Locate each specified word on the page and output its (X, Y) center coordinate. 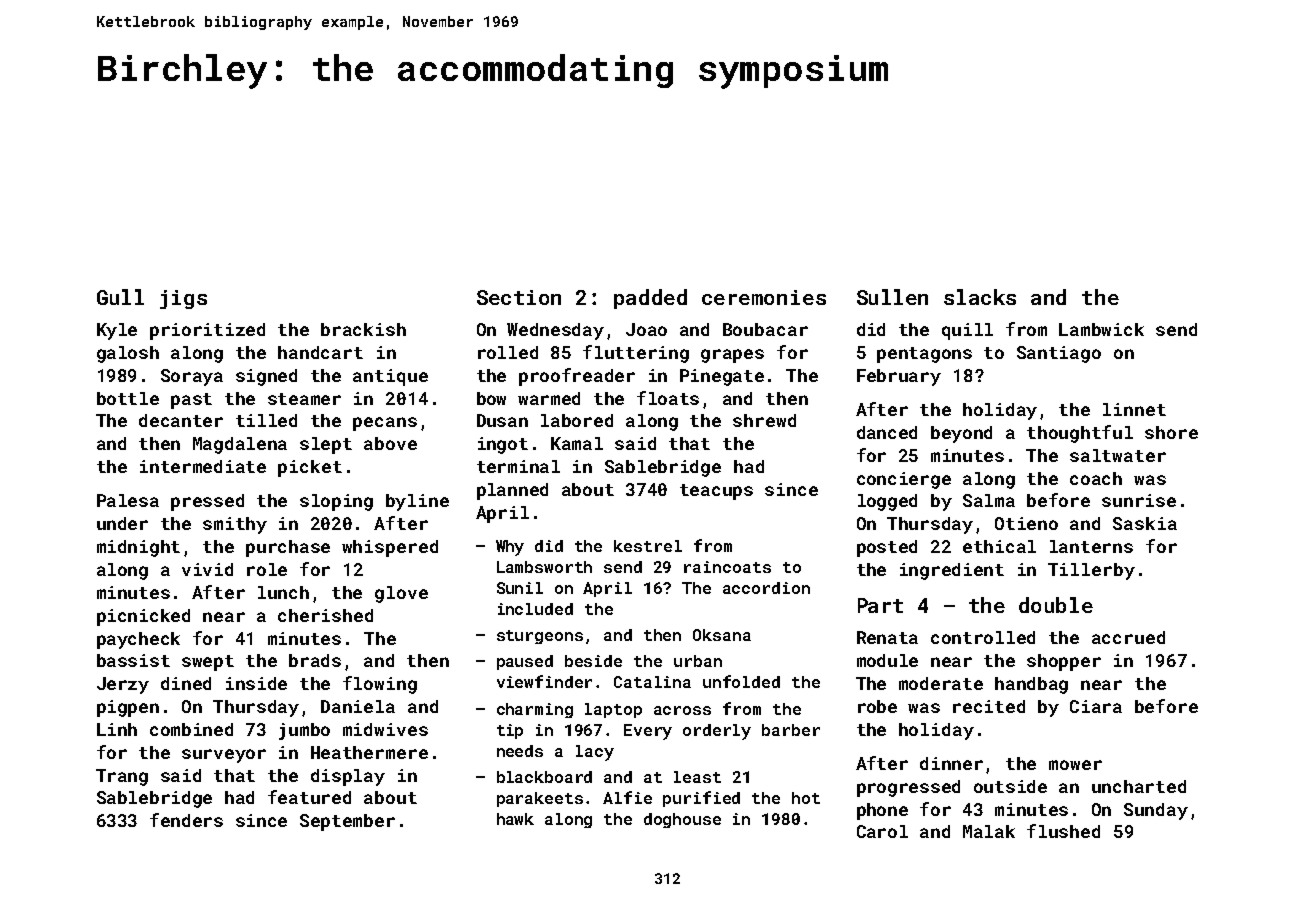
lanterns (1091, 546)
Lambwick (1101, 329)
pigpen (128, 708)
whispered (390, 548)
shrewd (764, 420)
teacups (716, 492)
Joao (646, 329)
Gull (120, 297)
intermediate (203, 466)
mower (1075, 765)
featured (309, 797)
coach (1096, 478)
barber (791, 730)
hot (806, 798)
